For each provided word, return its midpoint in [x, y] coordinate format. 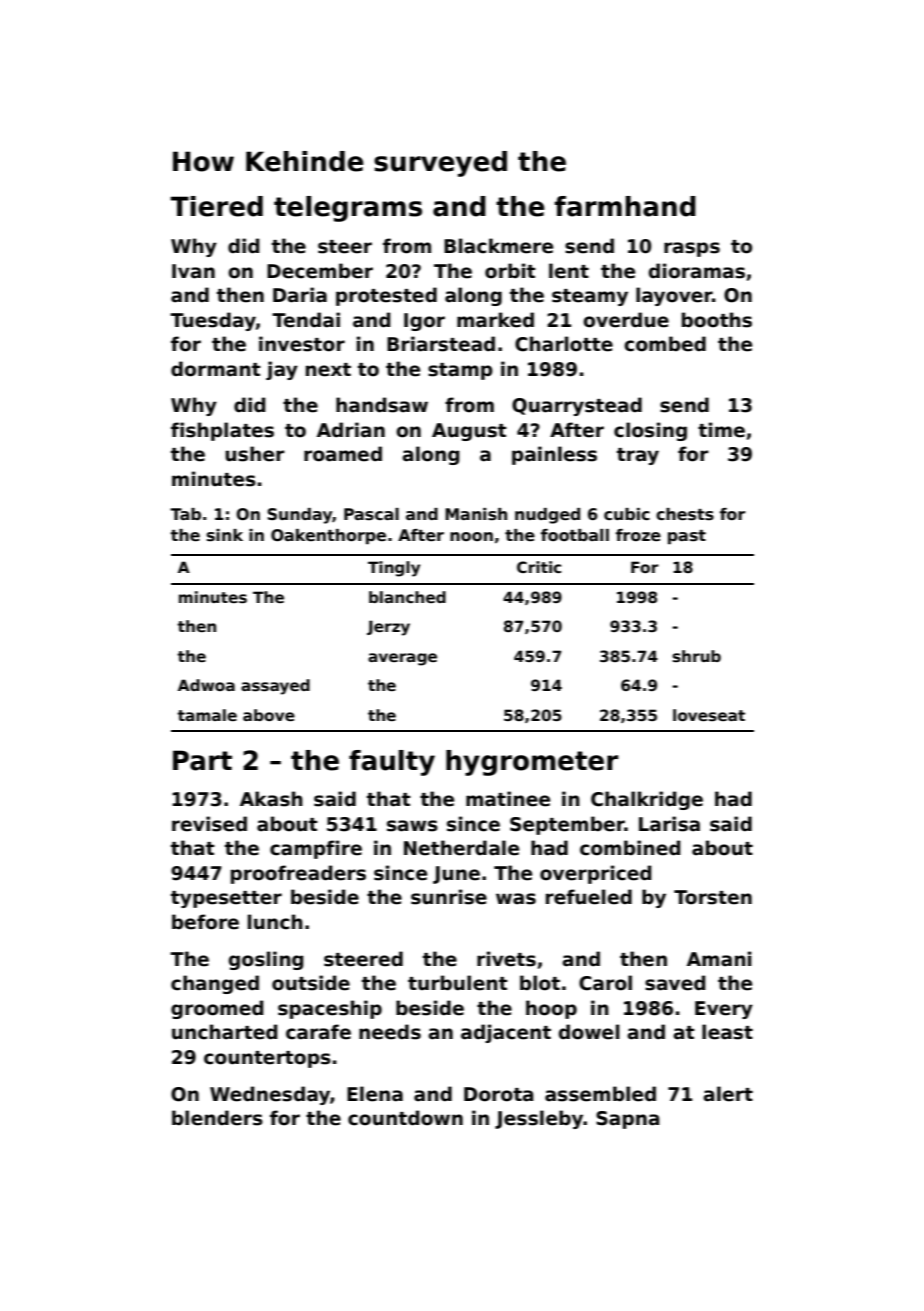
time [721, 430]
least [727, 1032]
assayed [275, 687]
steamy [590, 297]
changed [215, 984]
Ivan [193, 271]
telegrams [348, 209]
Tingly [394, 569]
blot [540, 983]
